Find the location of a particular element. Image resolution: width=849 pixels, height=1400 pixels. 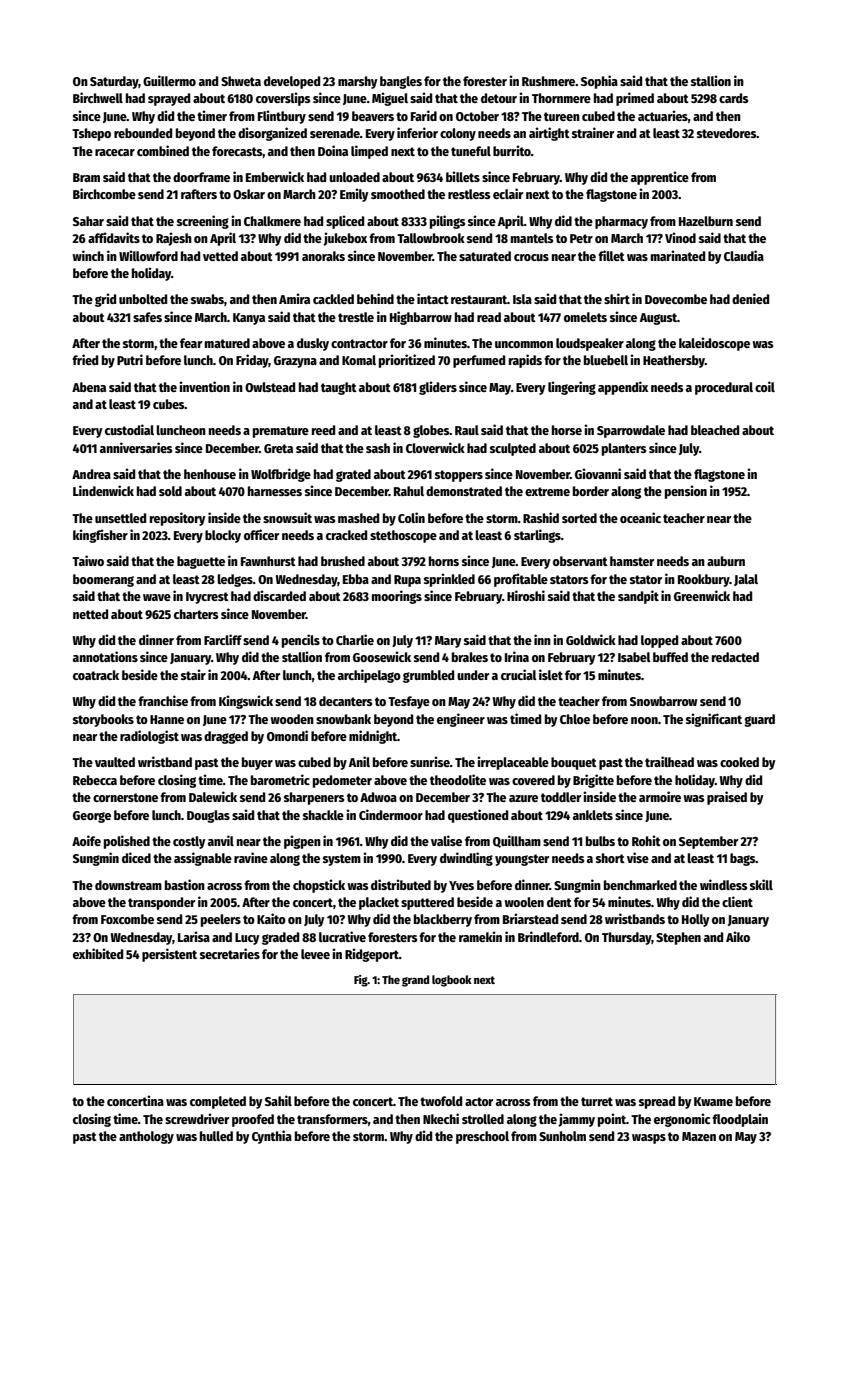

Farid is located at coordinates (424, 115).
